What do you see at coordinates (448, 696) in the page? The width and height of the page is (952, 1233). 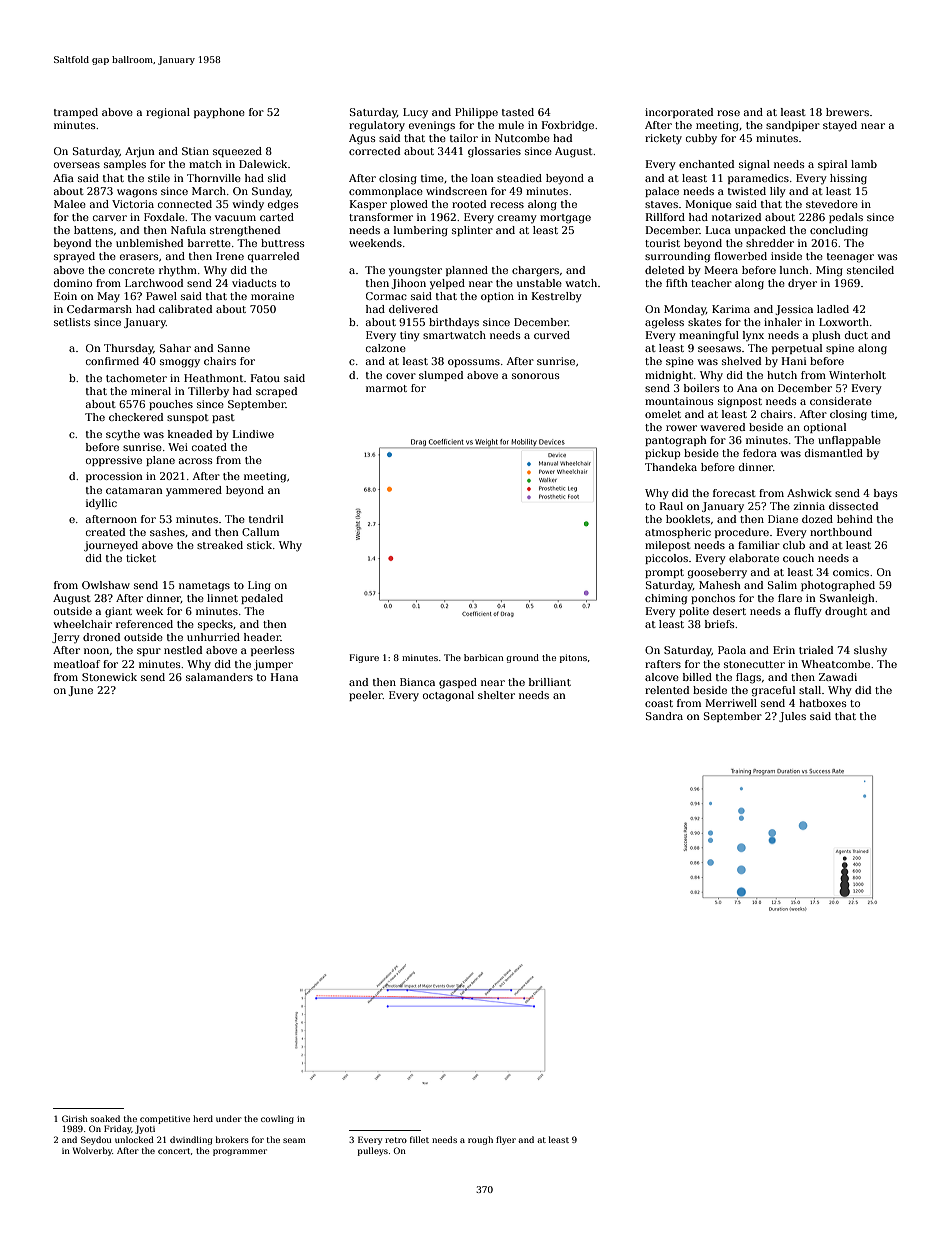 I see `octagonal` at bounding box center [448, 696].
